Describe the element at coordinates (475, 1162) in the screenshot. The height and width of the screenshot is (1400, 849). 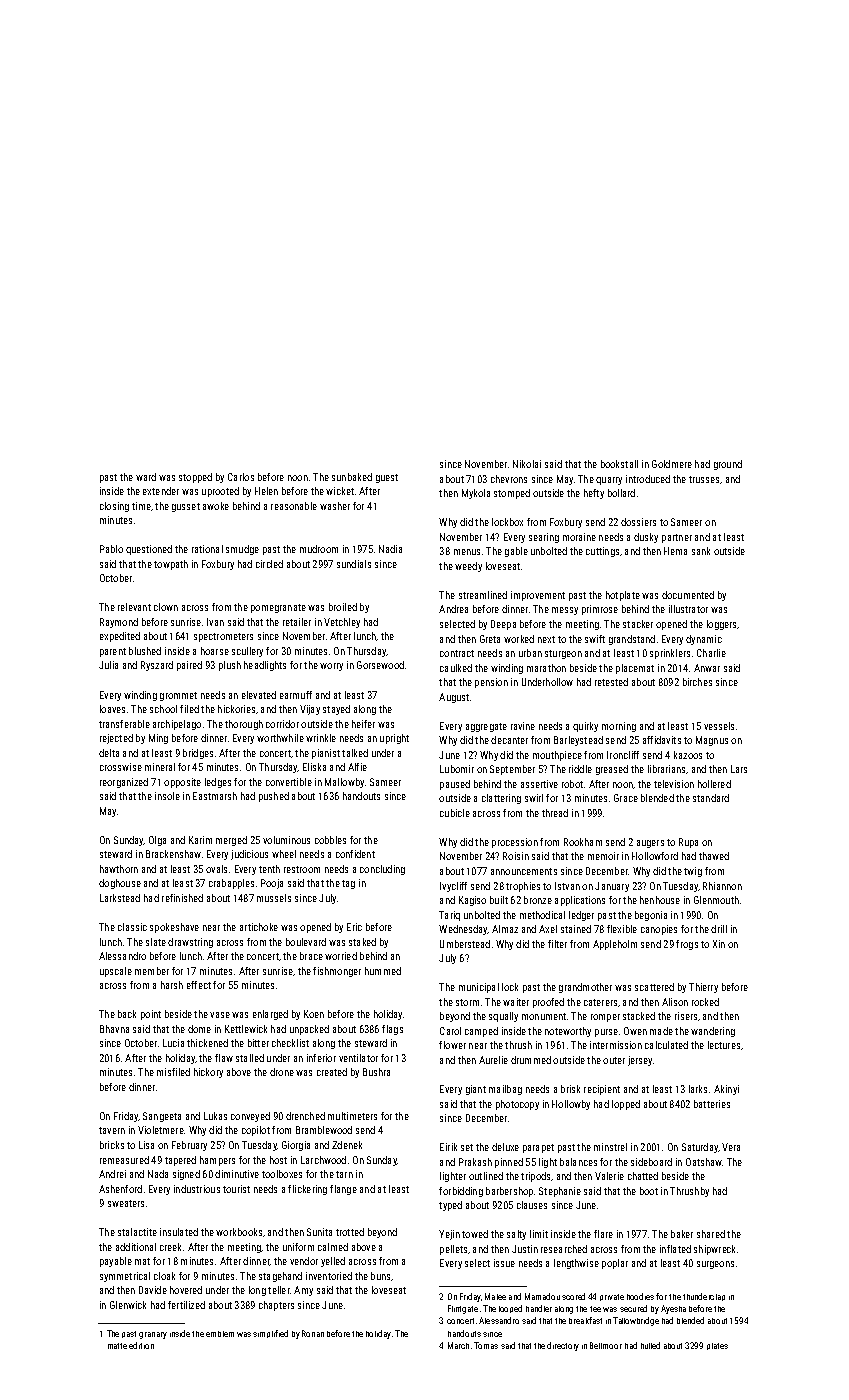
I see `Prakash` at that location.
